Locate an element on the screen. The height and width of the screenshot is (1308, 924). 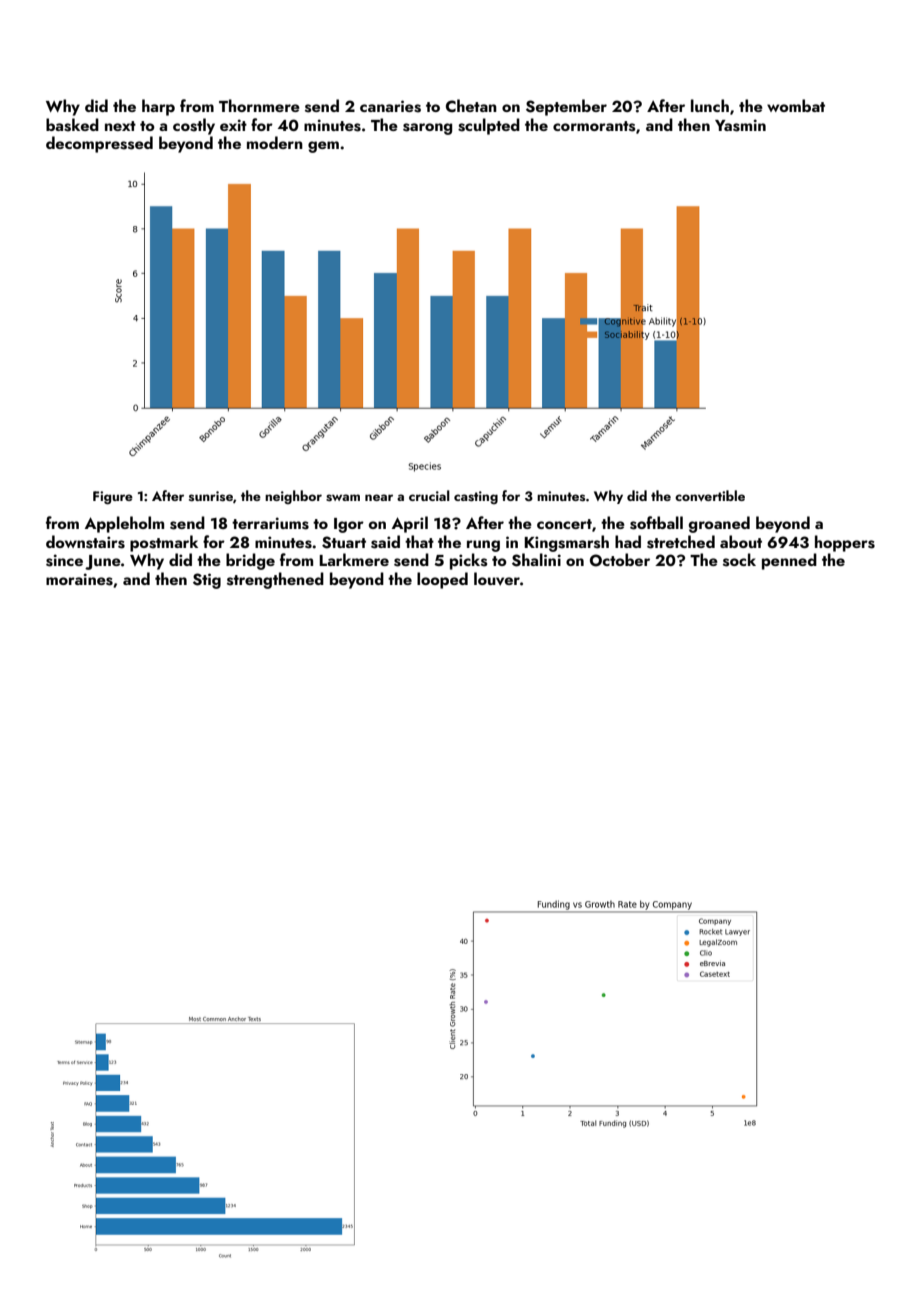
moraines is located at coordinates (79, 579).
